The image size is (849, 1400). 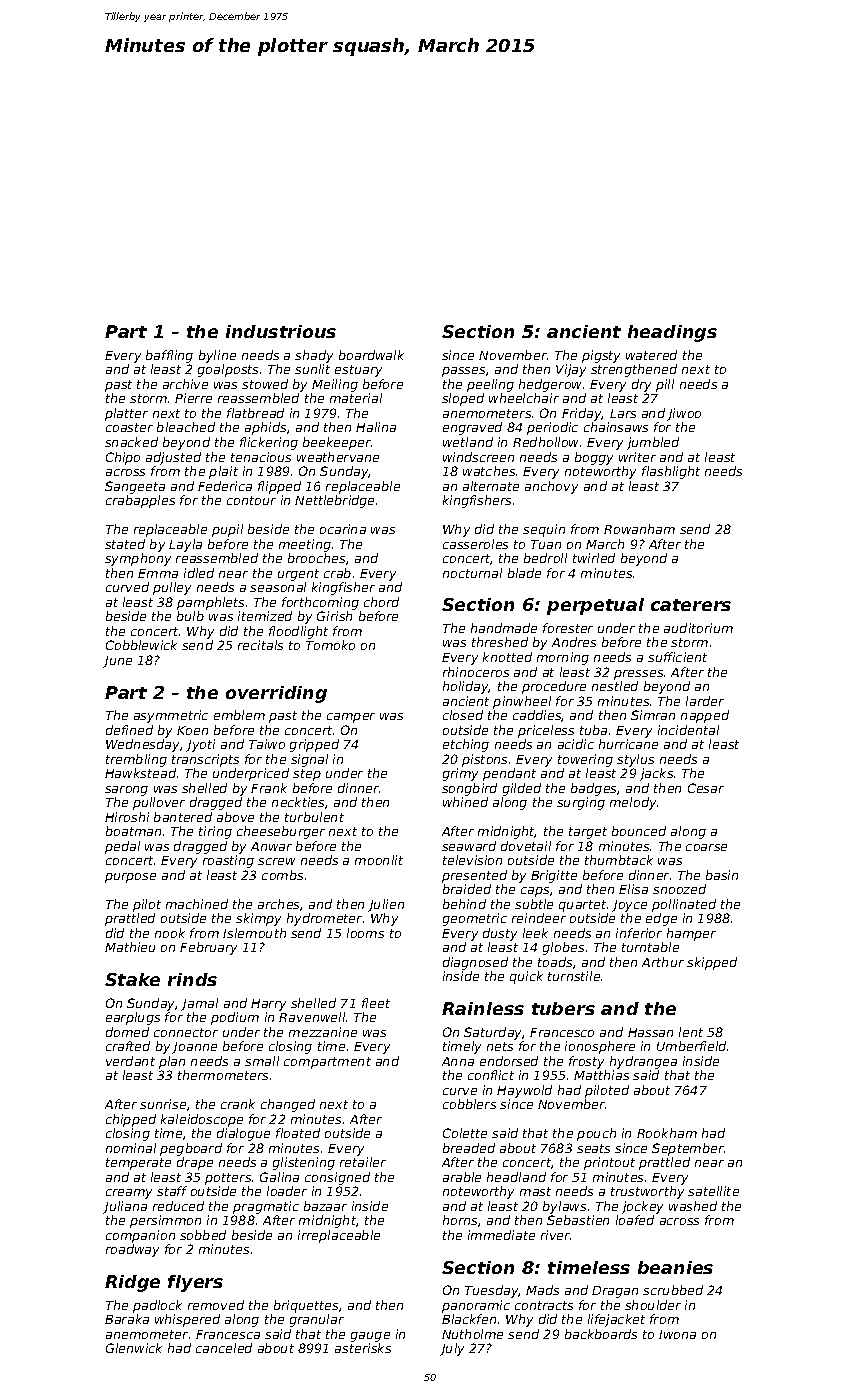 I want to click on hydrangea, so click(x=643, y=1062).
